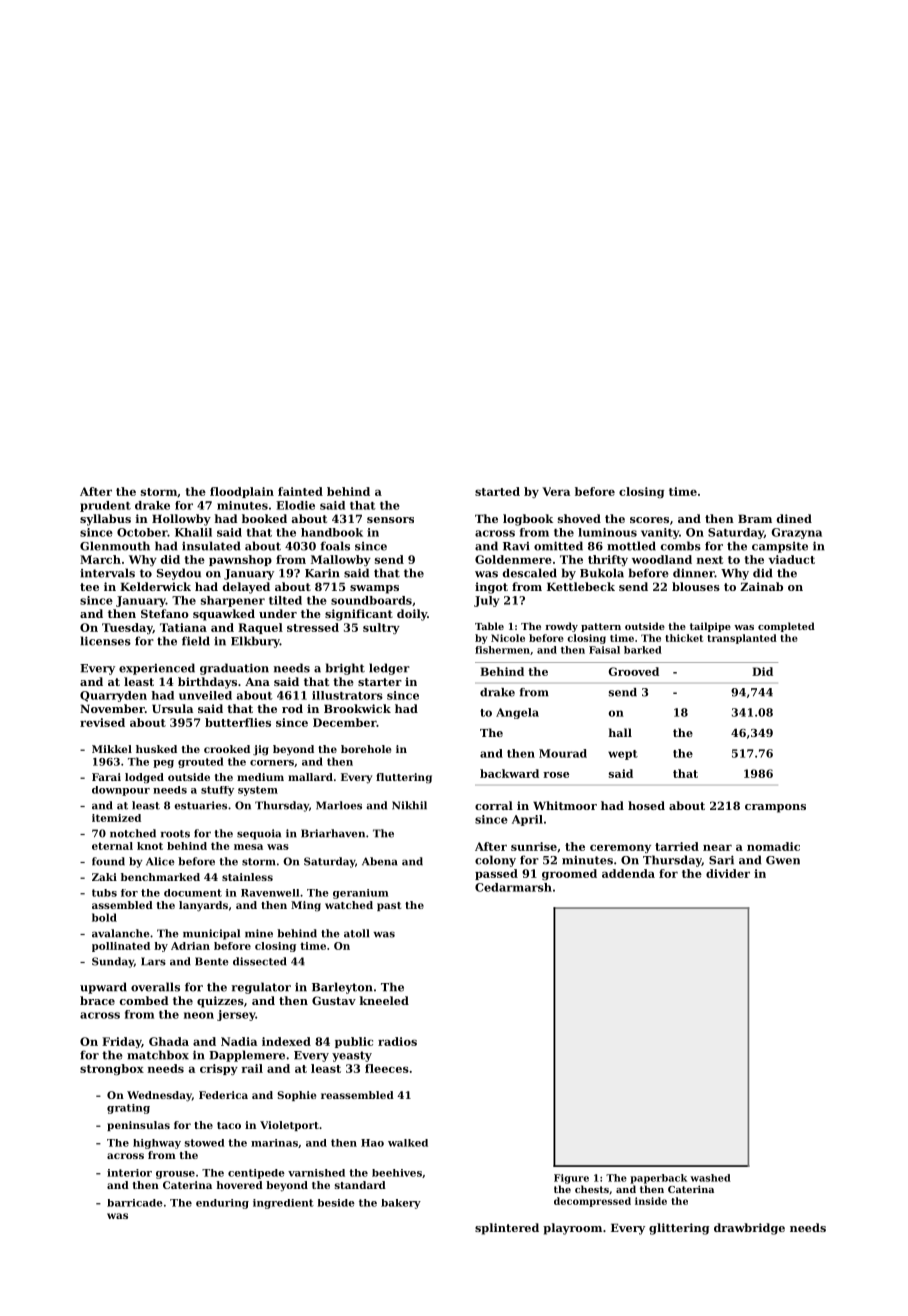 The height and width of the screenshot is (1316, 908). Describe the element at coordinates (105, 506) in the screenshot. I see `prudent` at that location.
